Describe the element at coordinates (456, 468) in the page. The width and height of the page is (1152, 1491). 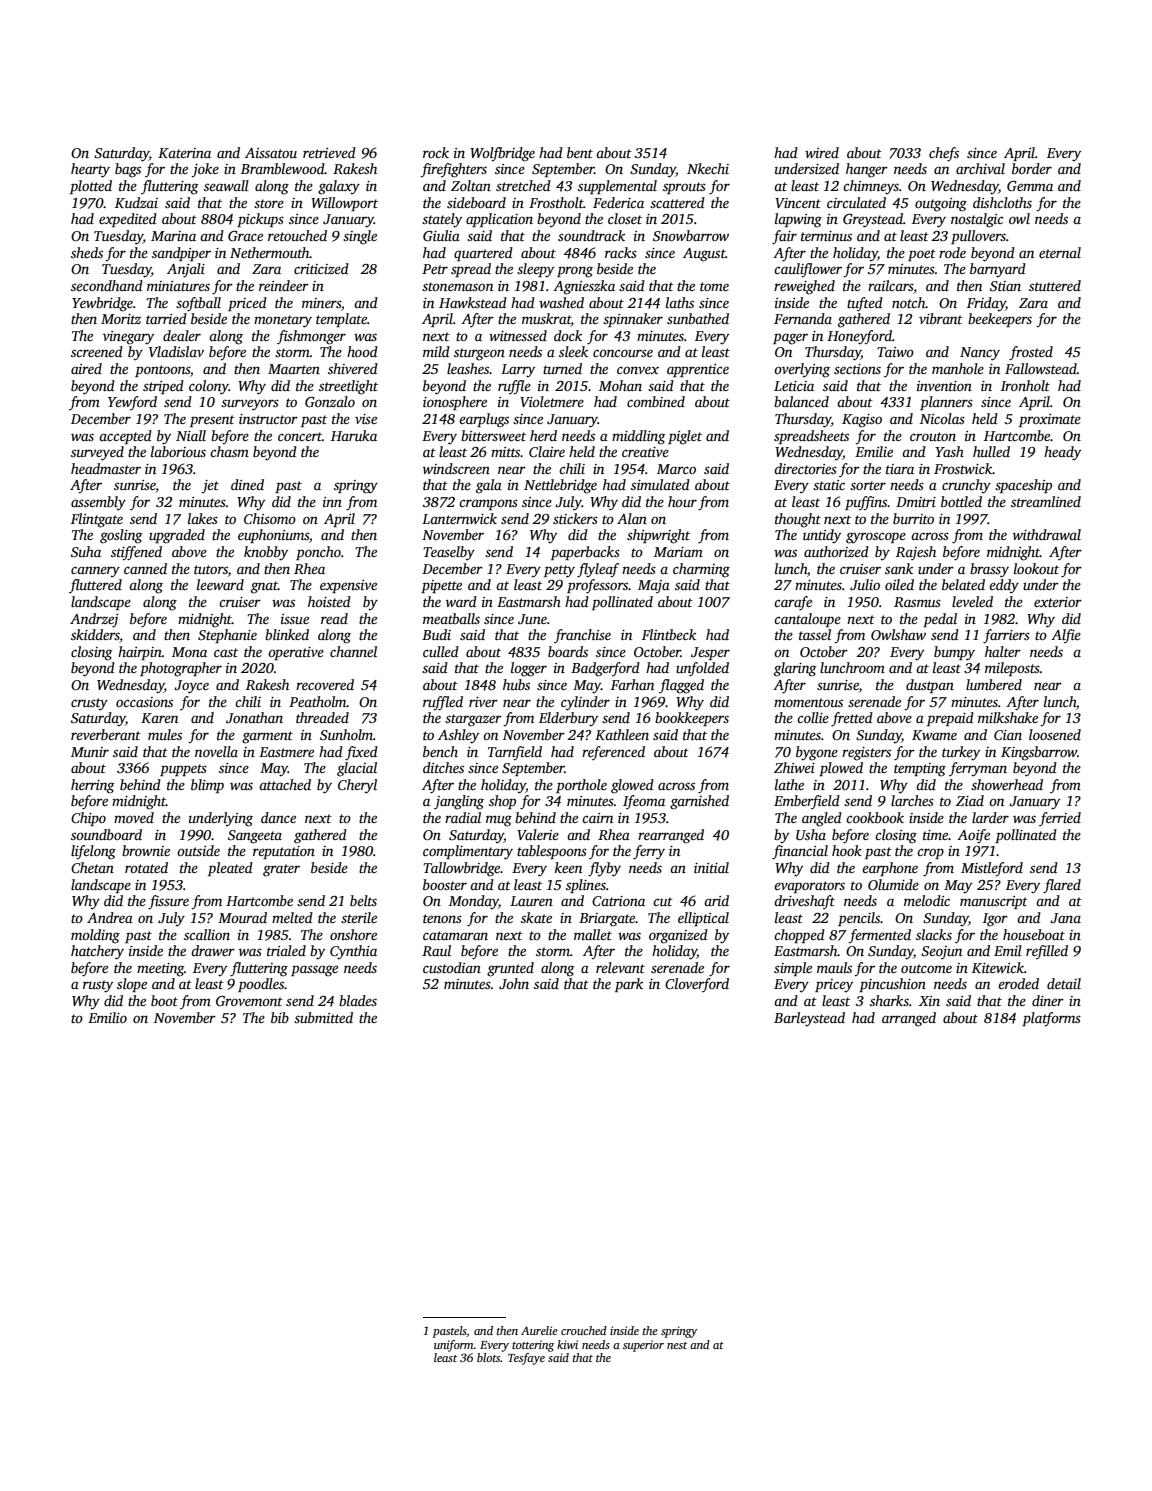
I see `windscreen` at that location.
